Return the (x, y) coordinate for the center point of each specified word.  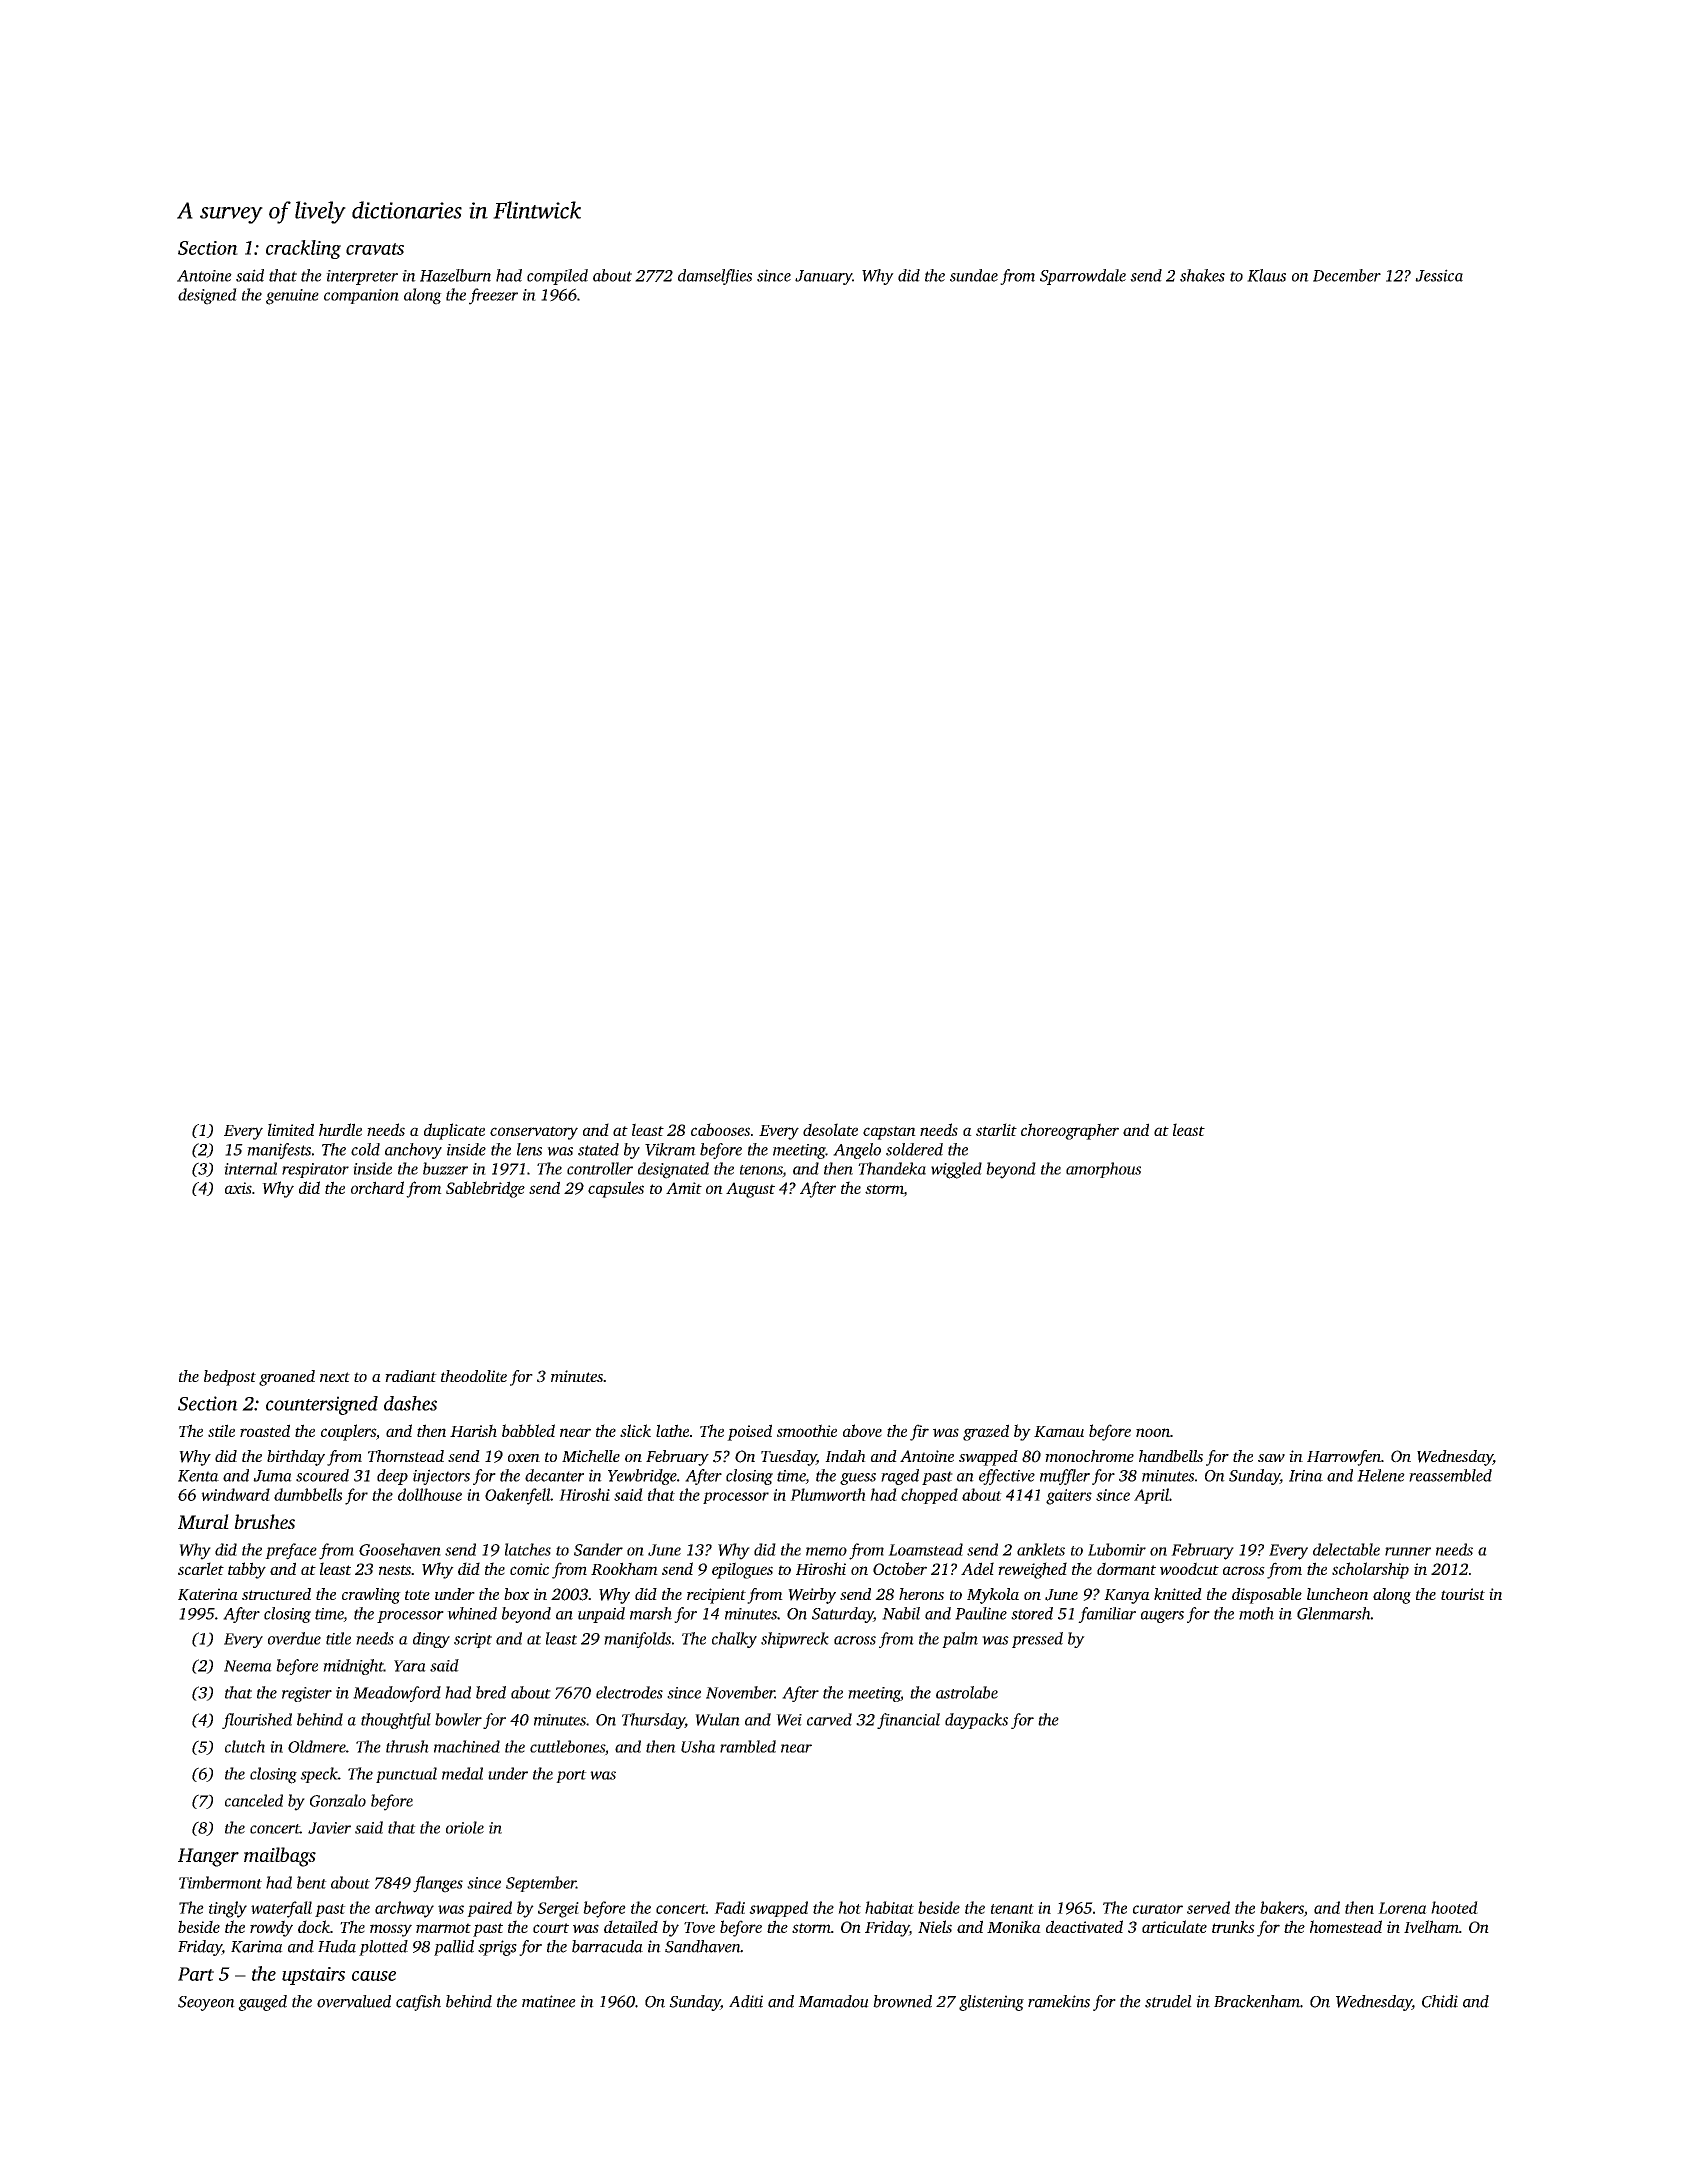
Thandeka (892, 1168)
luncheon (1337, 1594)
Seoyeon (206, 2003)
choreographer (1070, 1131)
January (823, 277)
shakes (1202, 275)
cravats (375, 249)
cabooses (720, 1129)
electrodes (629, 1692)
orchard (377, 1187)
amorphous (1103, 1170)
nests (395, 1570)
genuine (292, 297)
